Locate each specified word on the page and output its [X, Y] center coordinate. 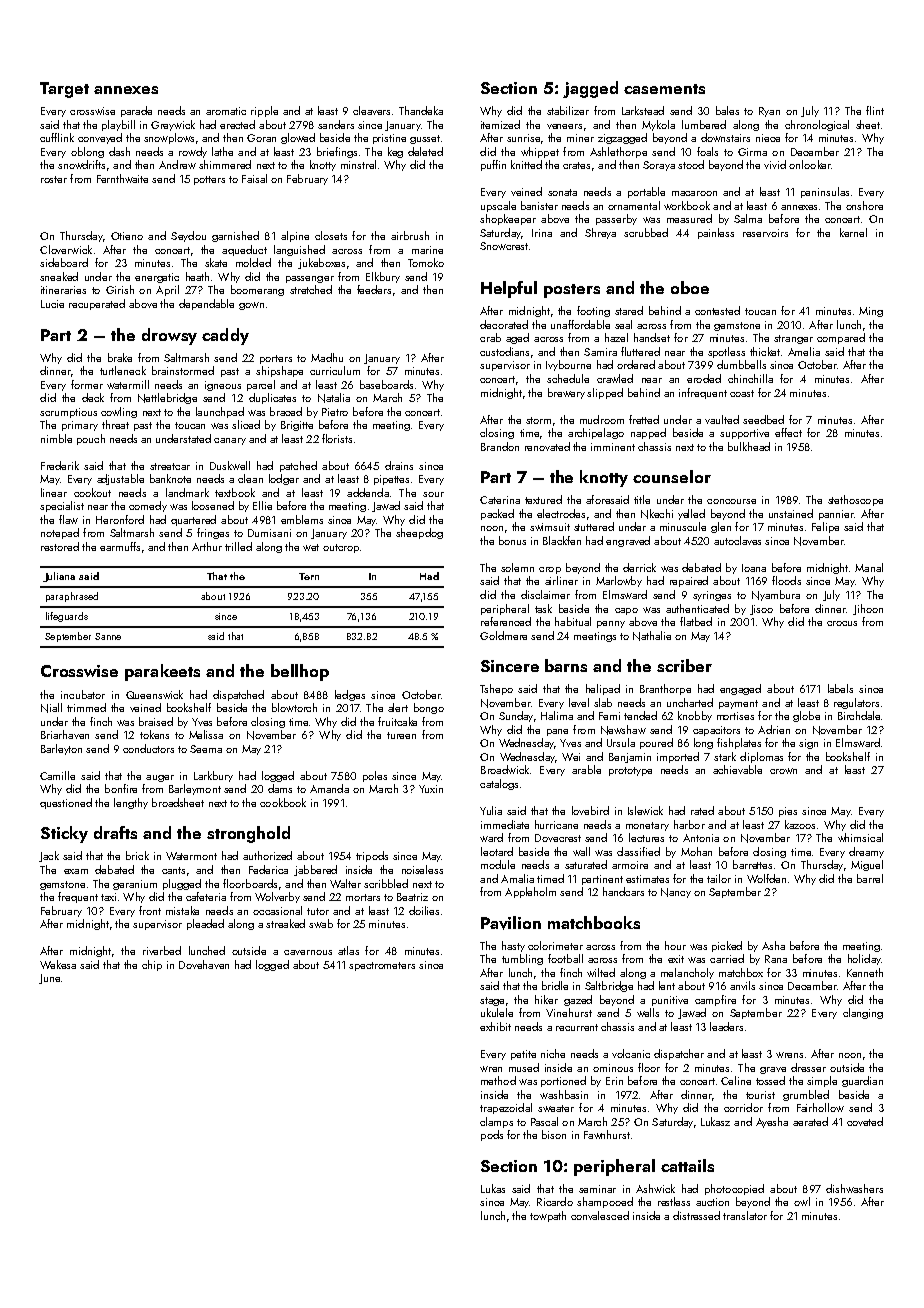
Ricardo [555, 1201]
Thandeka [421, 110]
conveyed [100, 138]
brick [137, 855]
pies [788, 812]
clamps [496, 1122]
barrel [870, 878]
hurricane [556, 824]
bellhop [300, 672]
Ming [871, 312]
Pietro [335, 412]
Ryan [769, 112]
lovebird [590, 810]
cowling [119, 412]
